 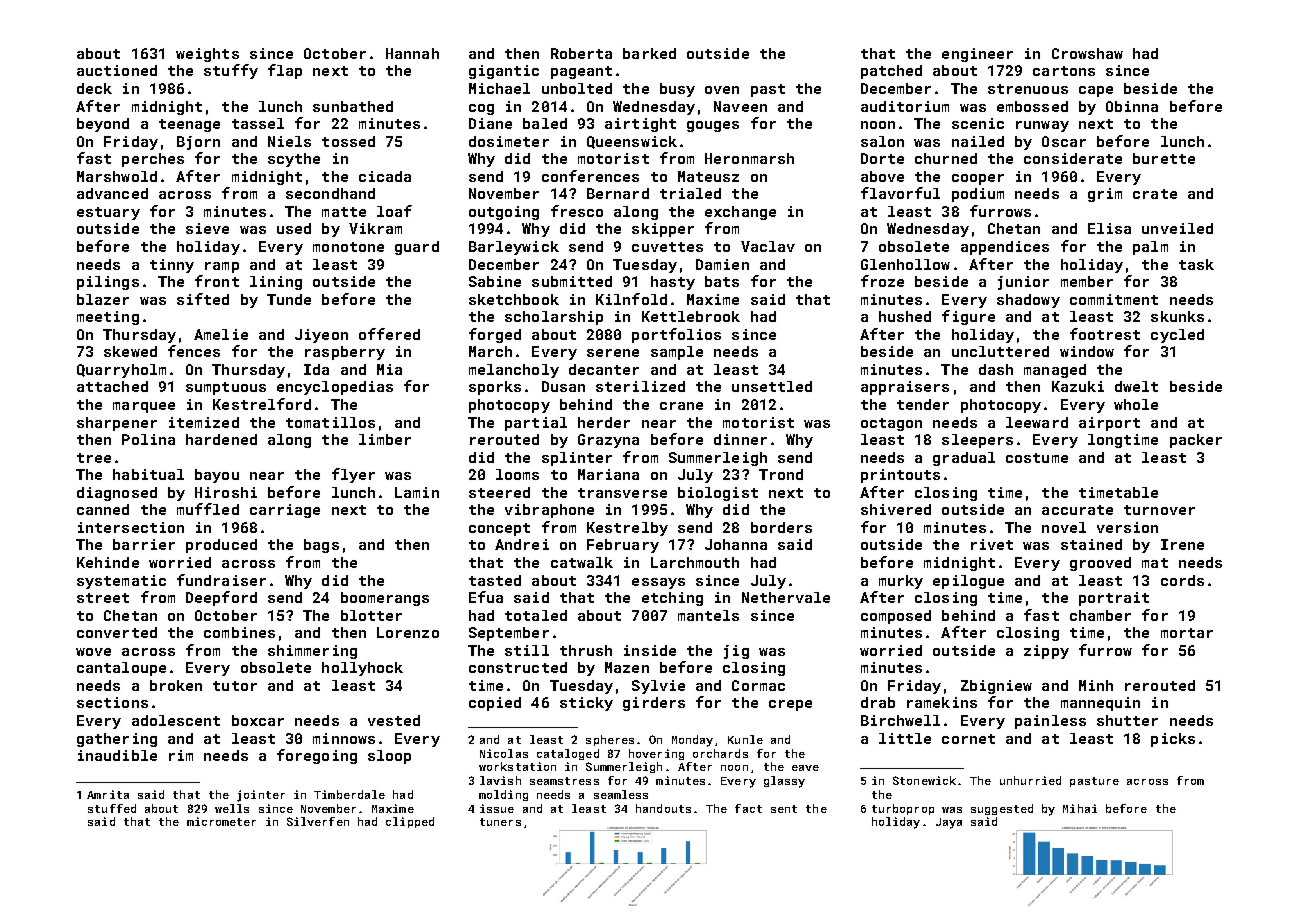 What do you see at coordinates (1136, 404) in the screenshot?
I see `whole` at bounding box center [1136, 404].
